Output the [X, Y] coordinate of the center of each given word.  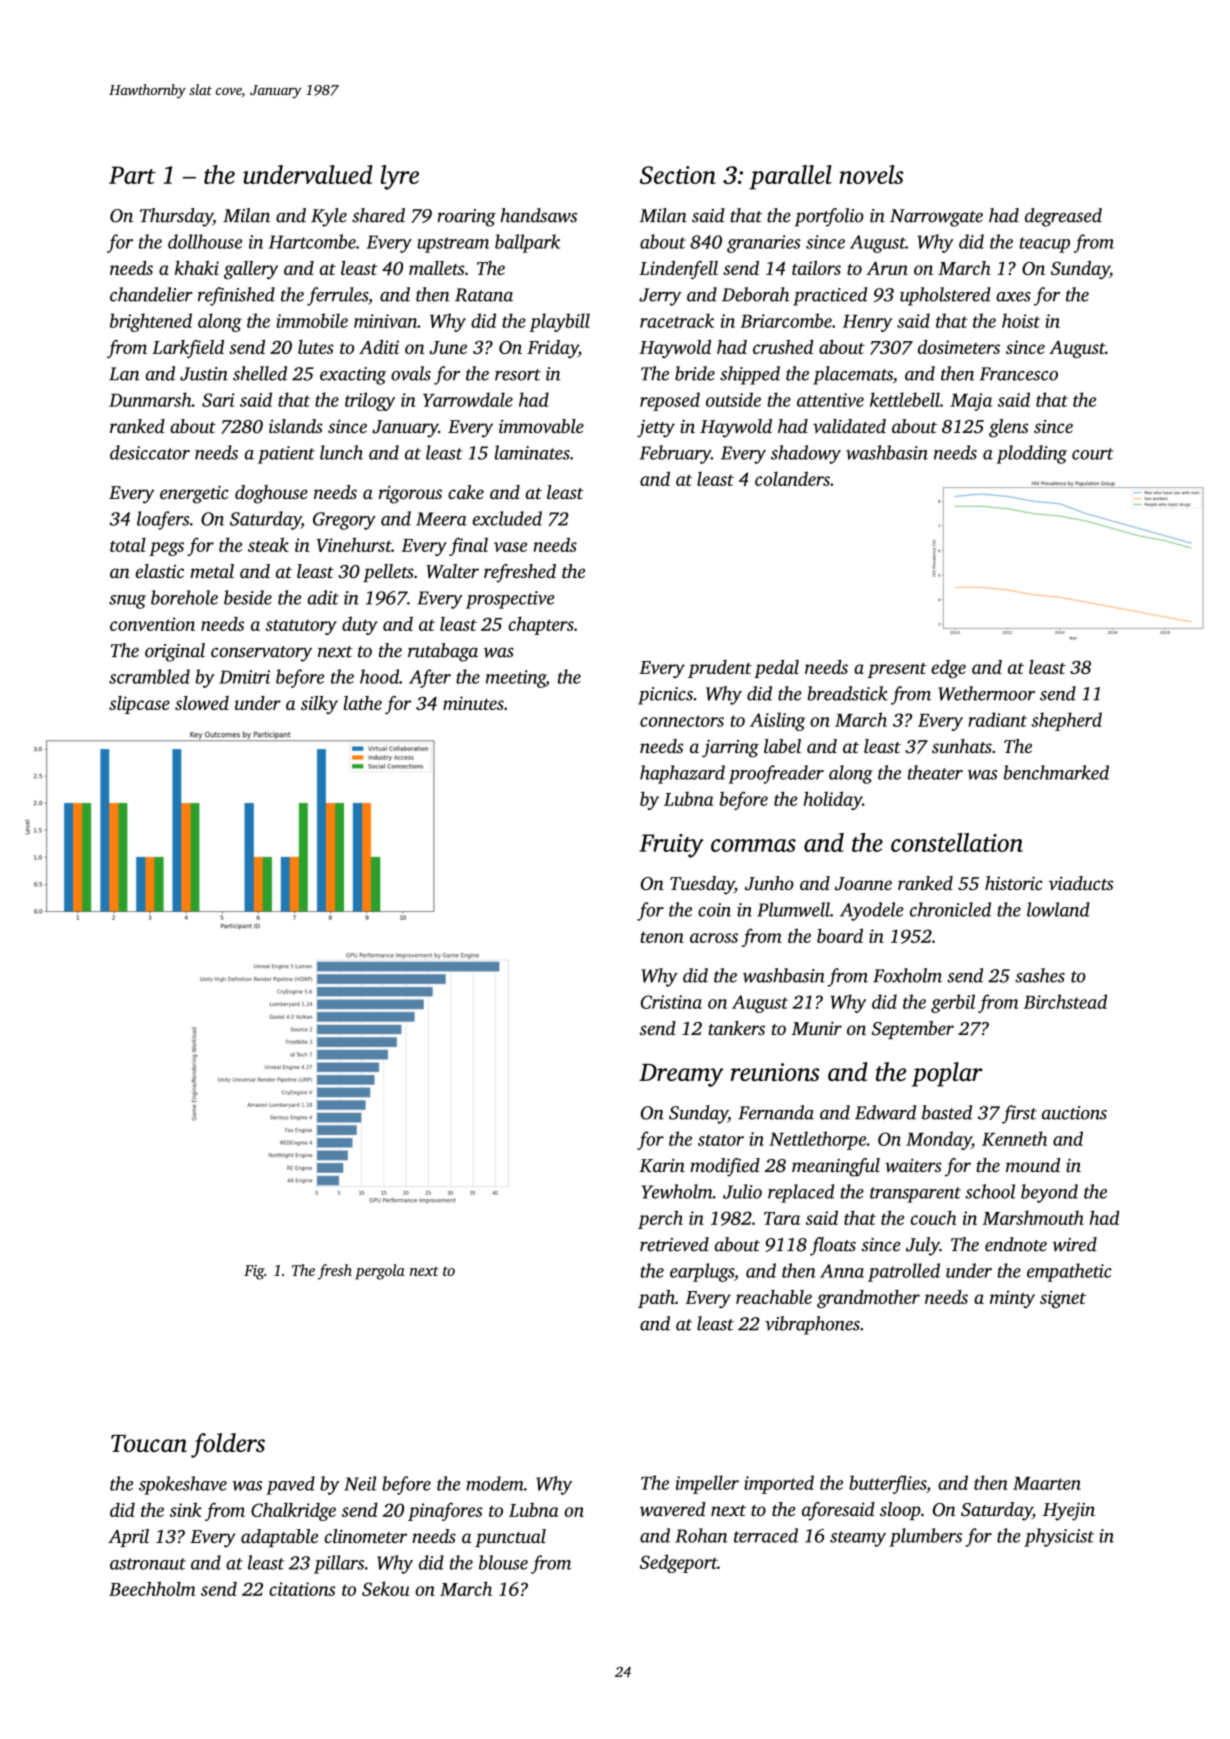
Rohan [701, 1535]
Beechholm [152, 1588]
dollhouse [205, 241]
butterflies [887, 1484]
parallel [790, 177]
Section [678, 175]
